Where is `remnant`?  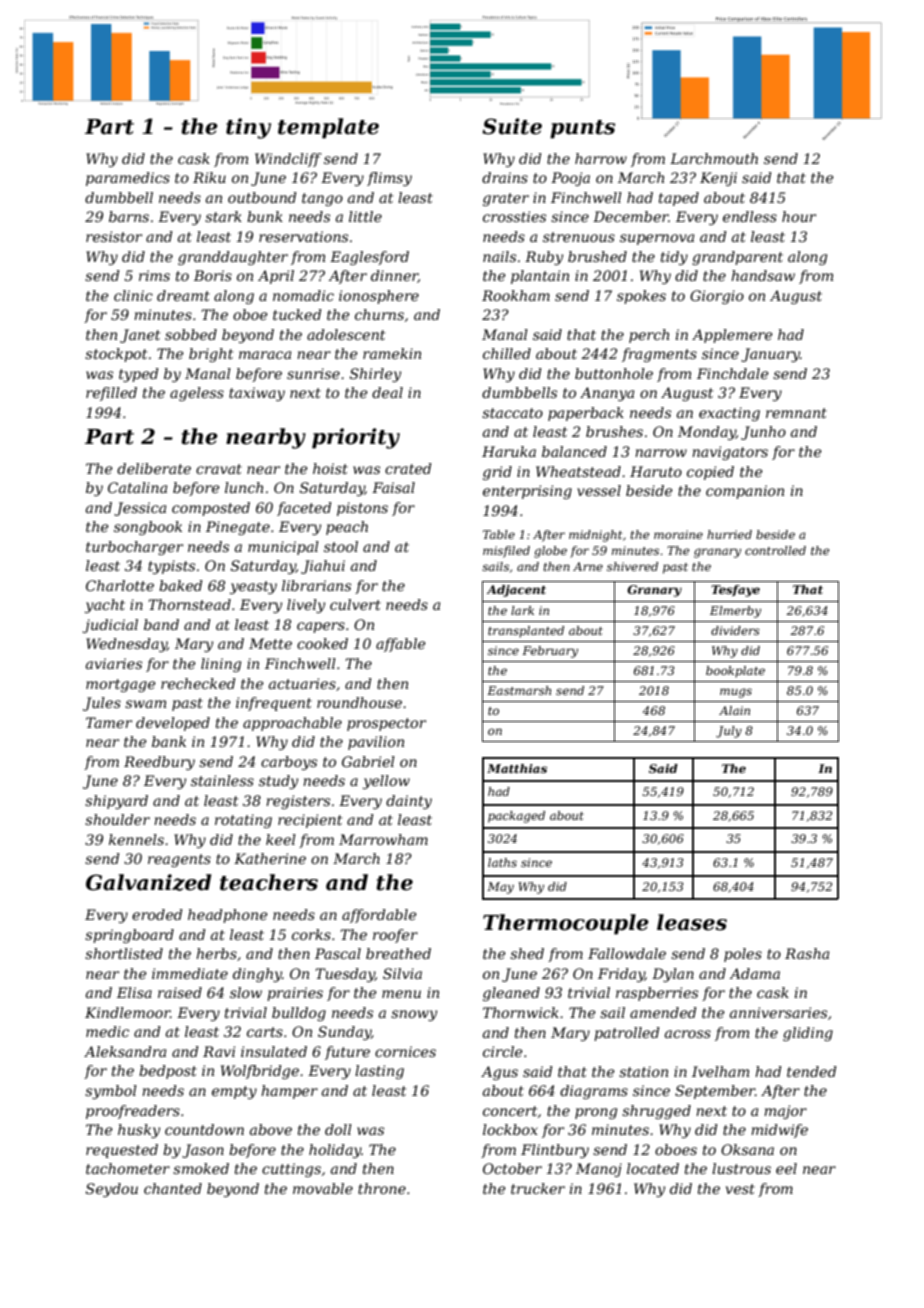
remnant is located at coordinates (796, 413).
